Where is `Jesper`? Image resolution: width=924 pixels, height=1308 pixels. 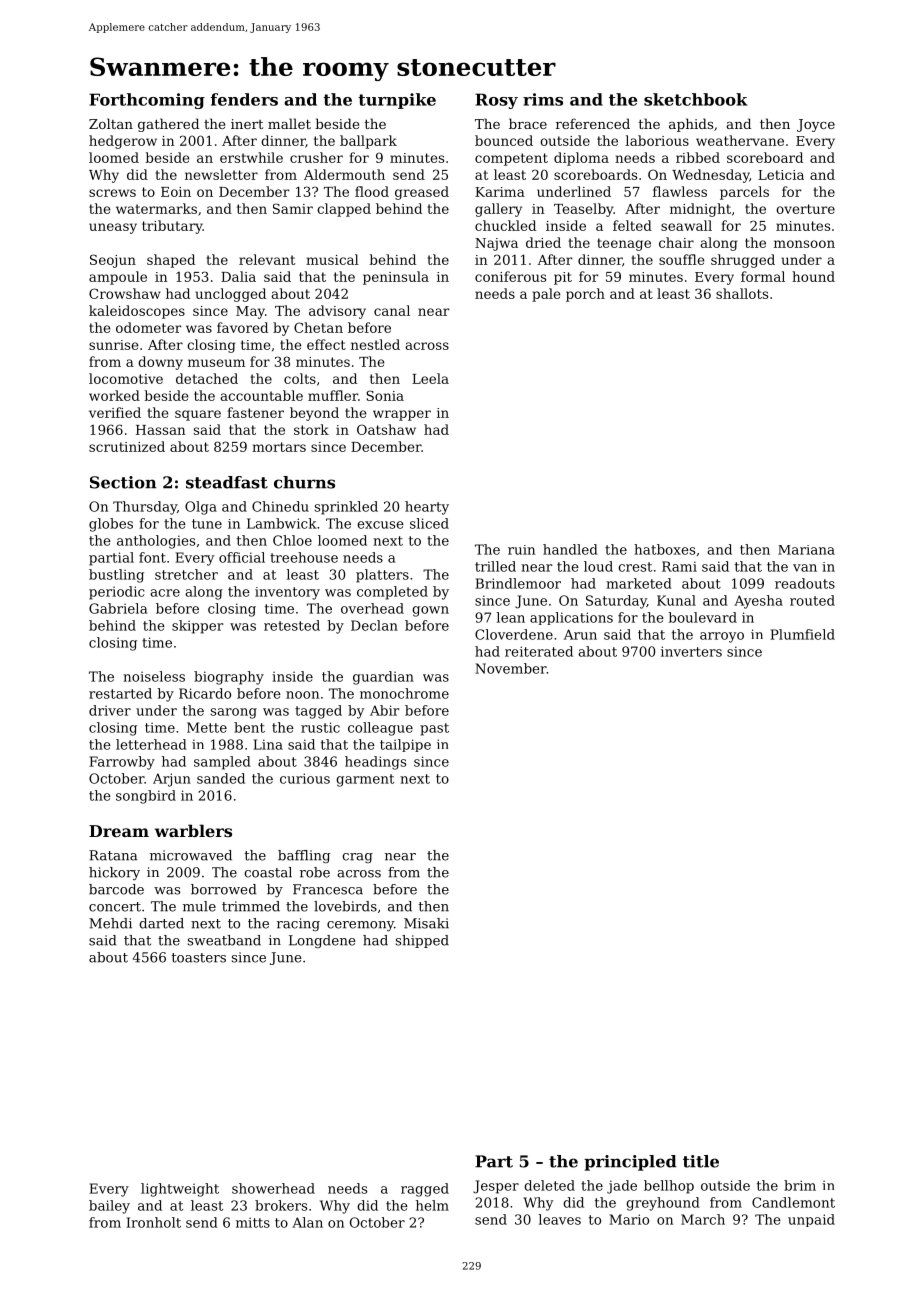
Jesper is located at coordinates (496, 1187).
